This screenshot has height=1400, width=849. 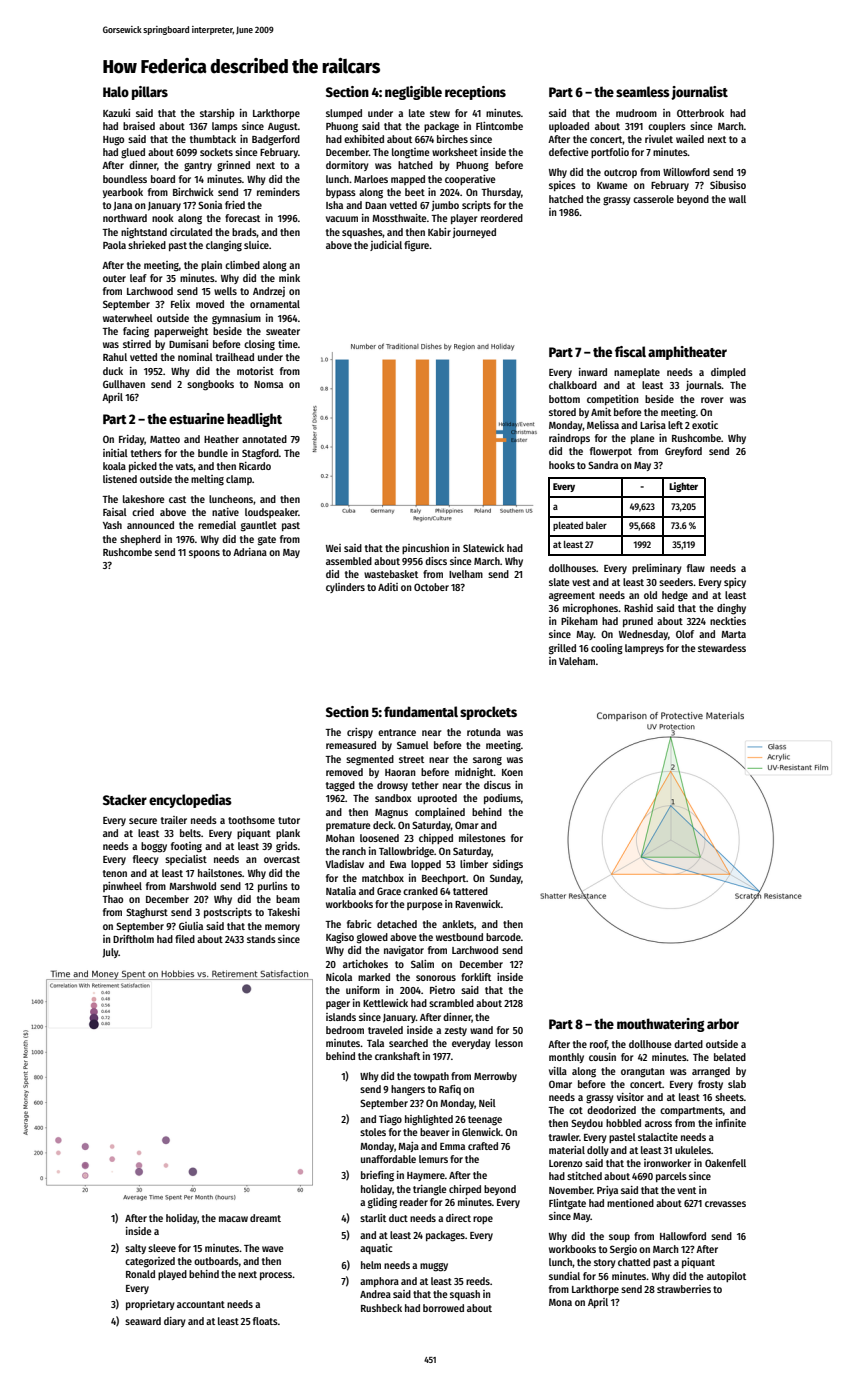 I want to click on pincushion, so click(x=425, y=549).
